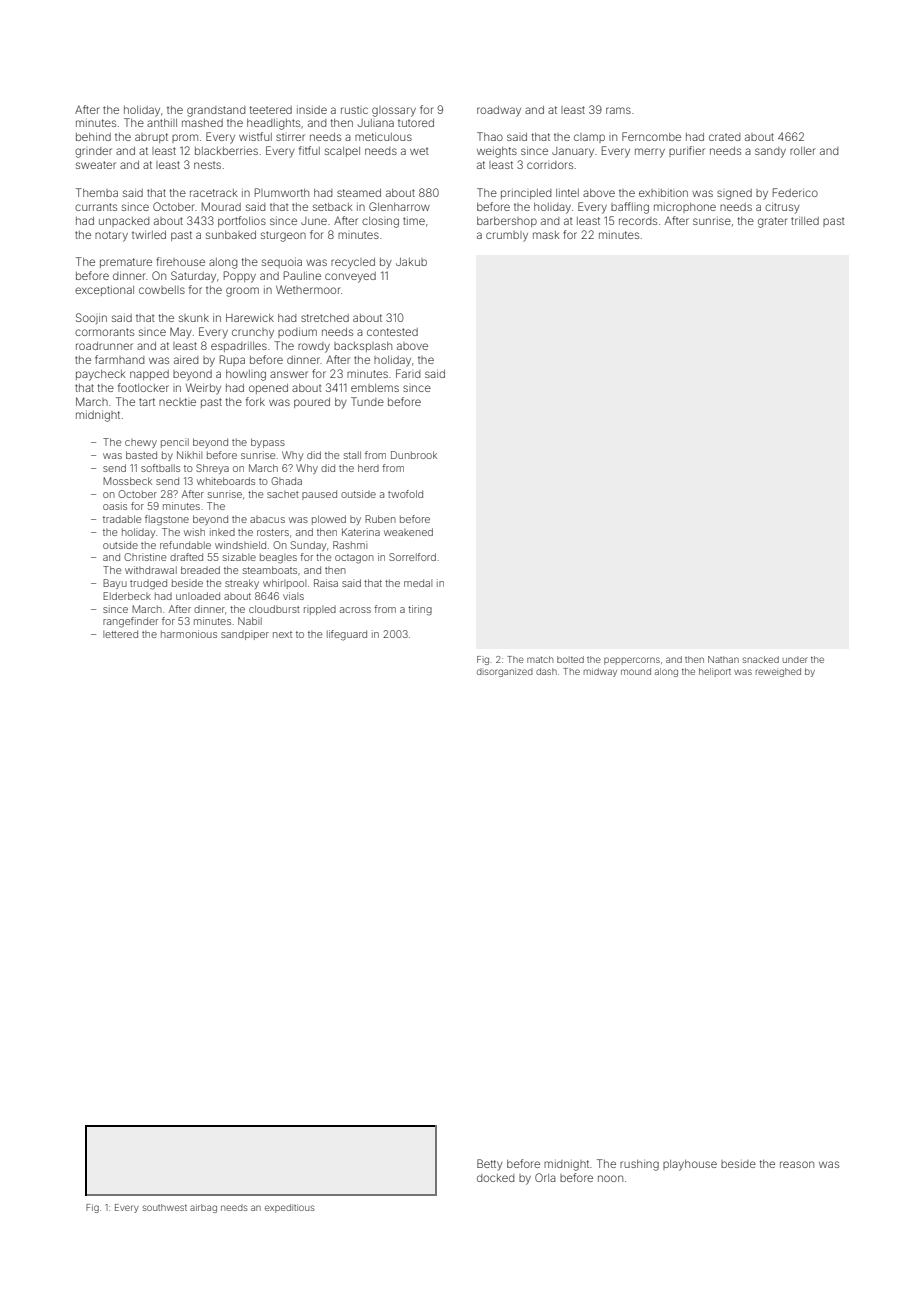  I want to click on records, so click(638, 221).
